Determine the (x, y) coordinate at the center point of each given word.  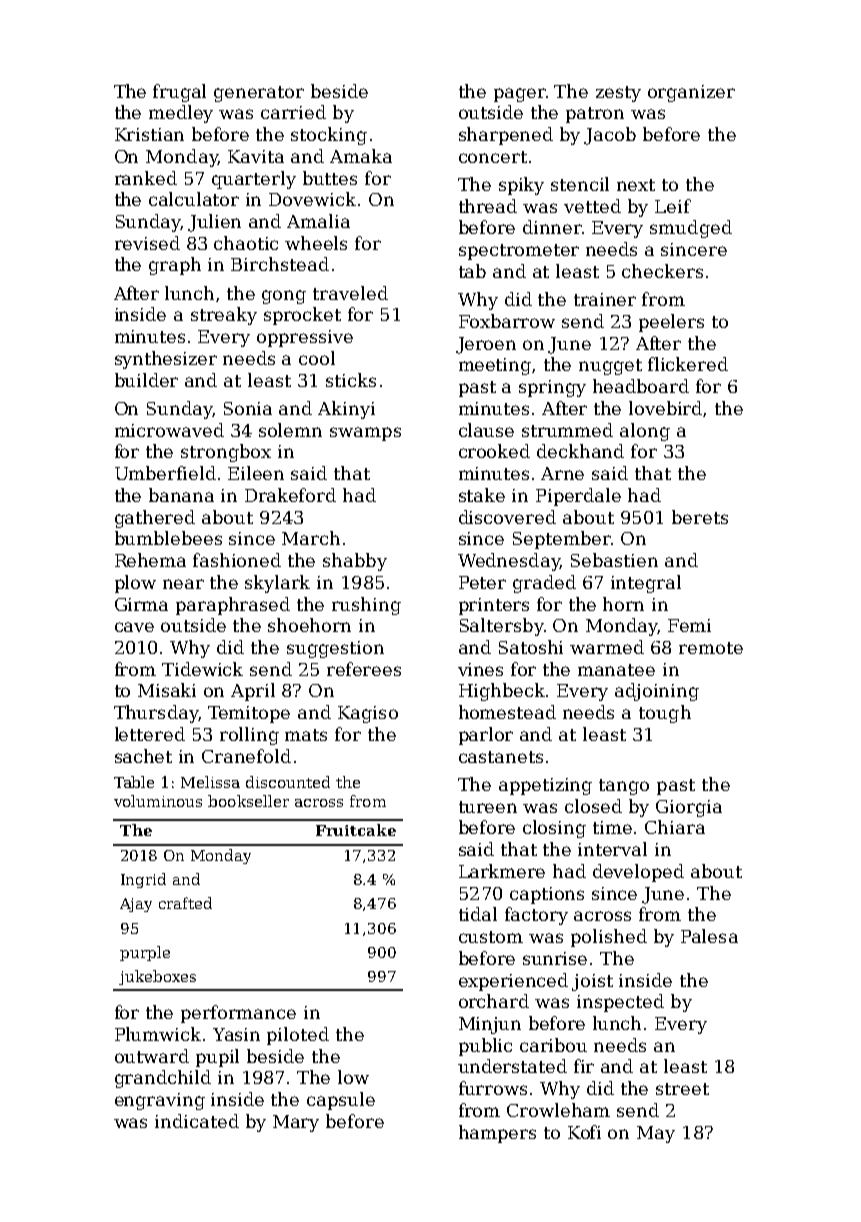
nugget (610, 367)
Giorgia (689, 808)
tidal (478, 914)
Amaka (361, 156)
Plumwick (158, 1034)
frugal (179, 93)
